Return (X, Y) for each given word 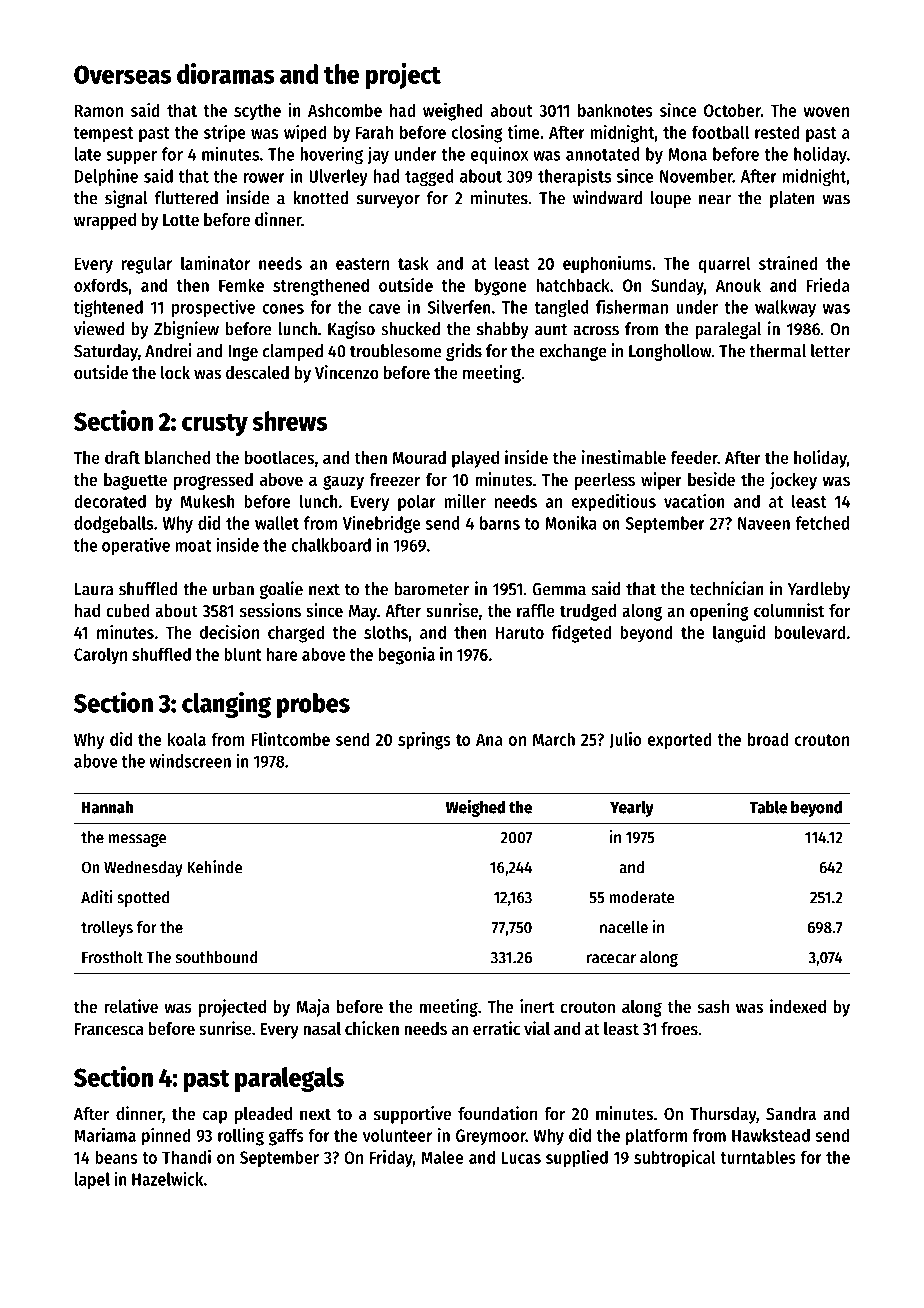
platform (656, 1137)
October (732, 110)
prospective (213, 308)
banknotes (615, 110)
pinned (166, 1137)
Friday (391, 1159)
